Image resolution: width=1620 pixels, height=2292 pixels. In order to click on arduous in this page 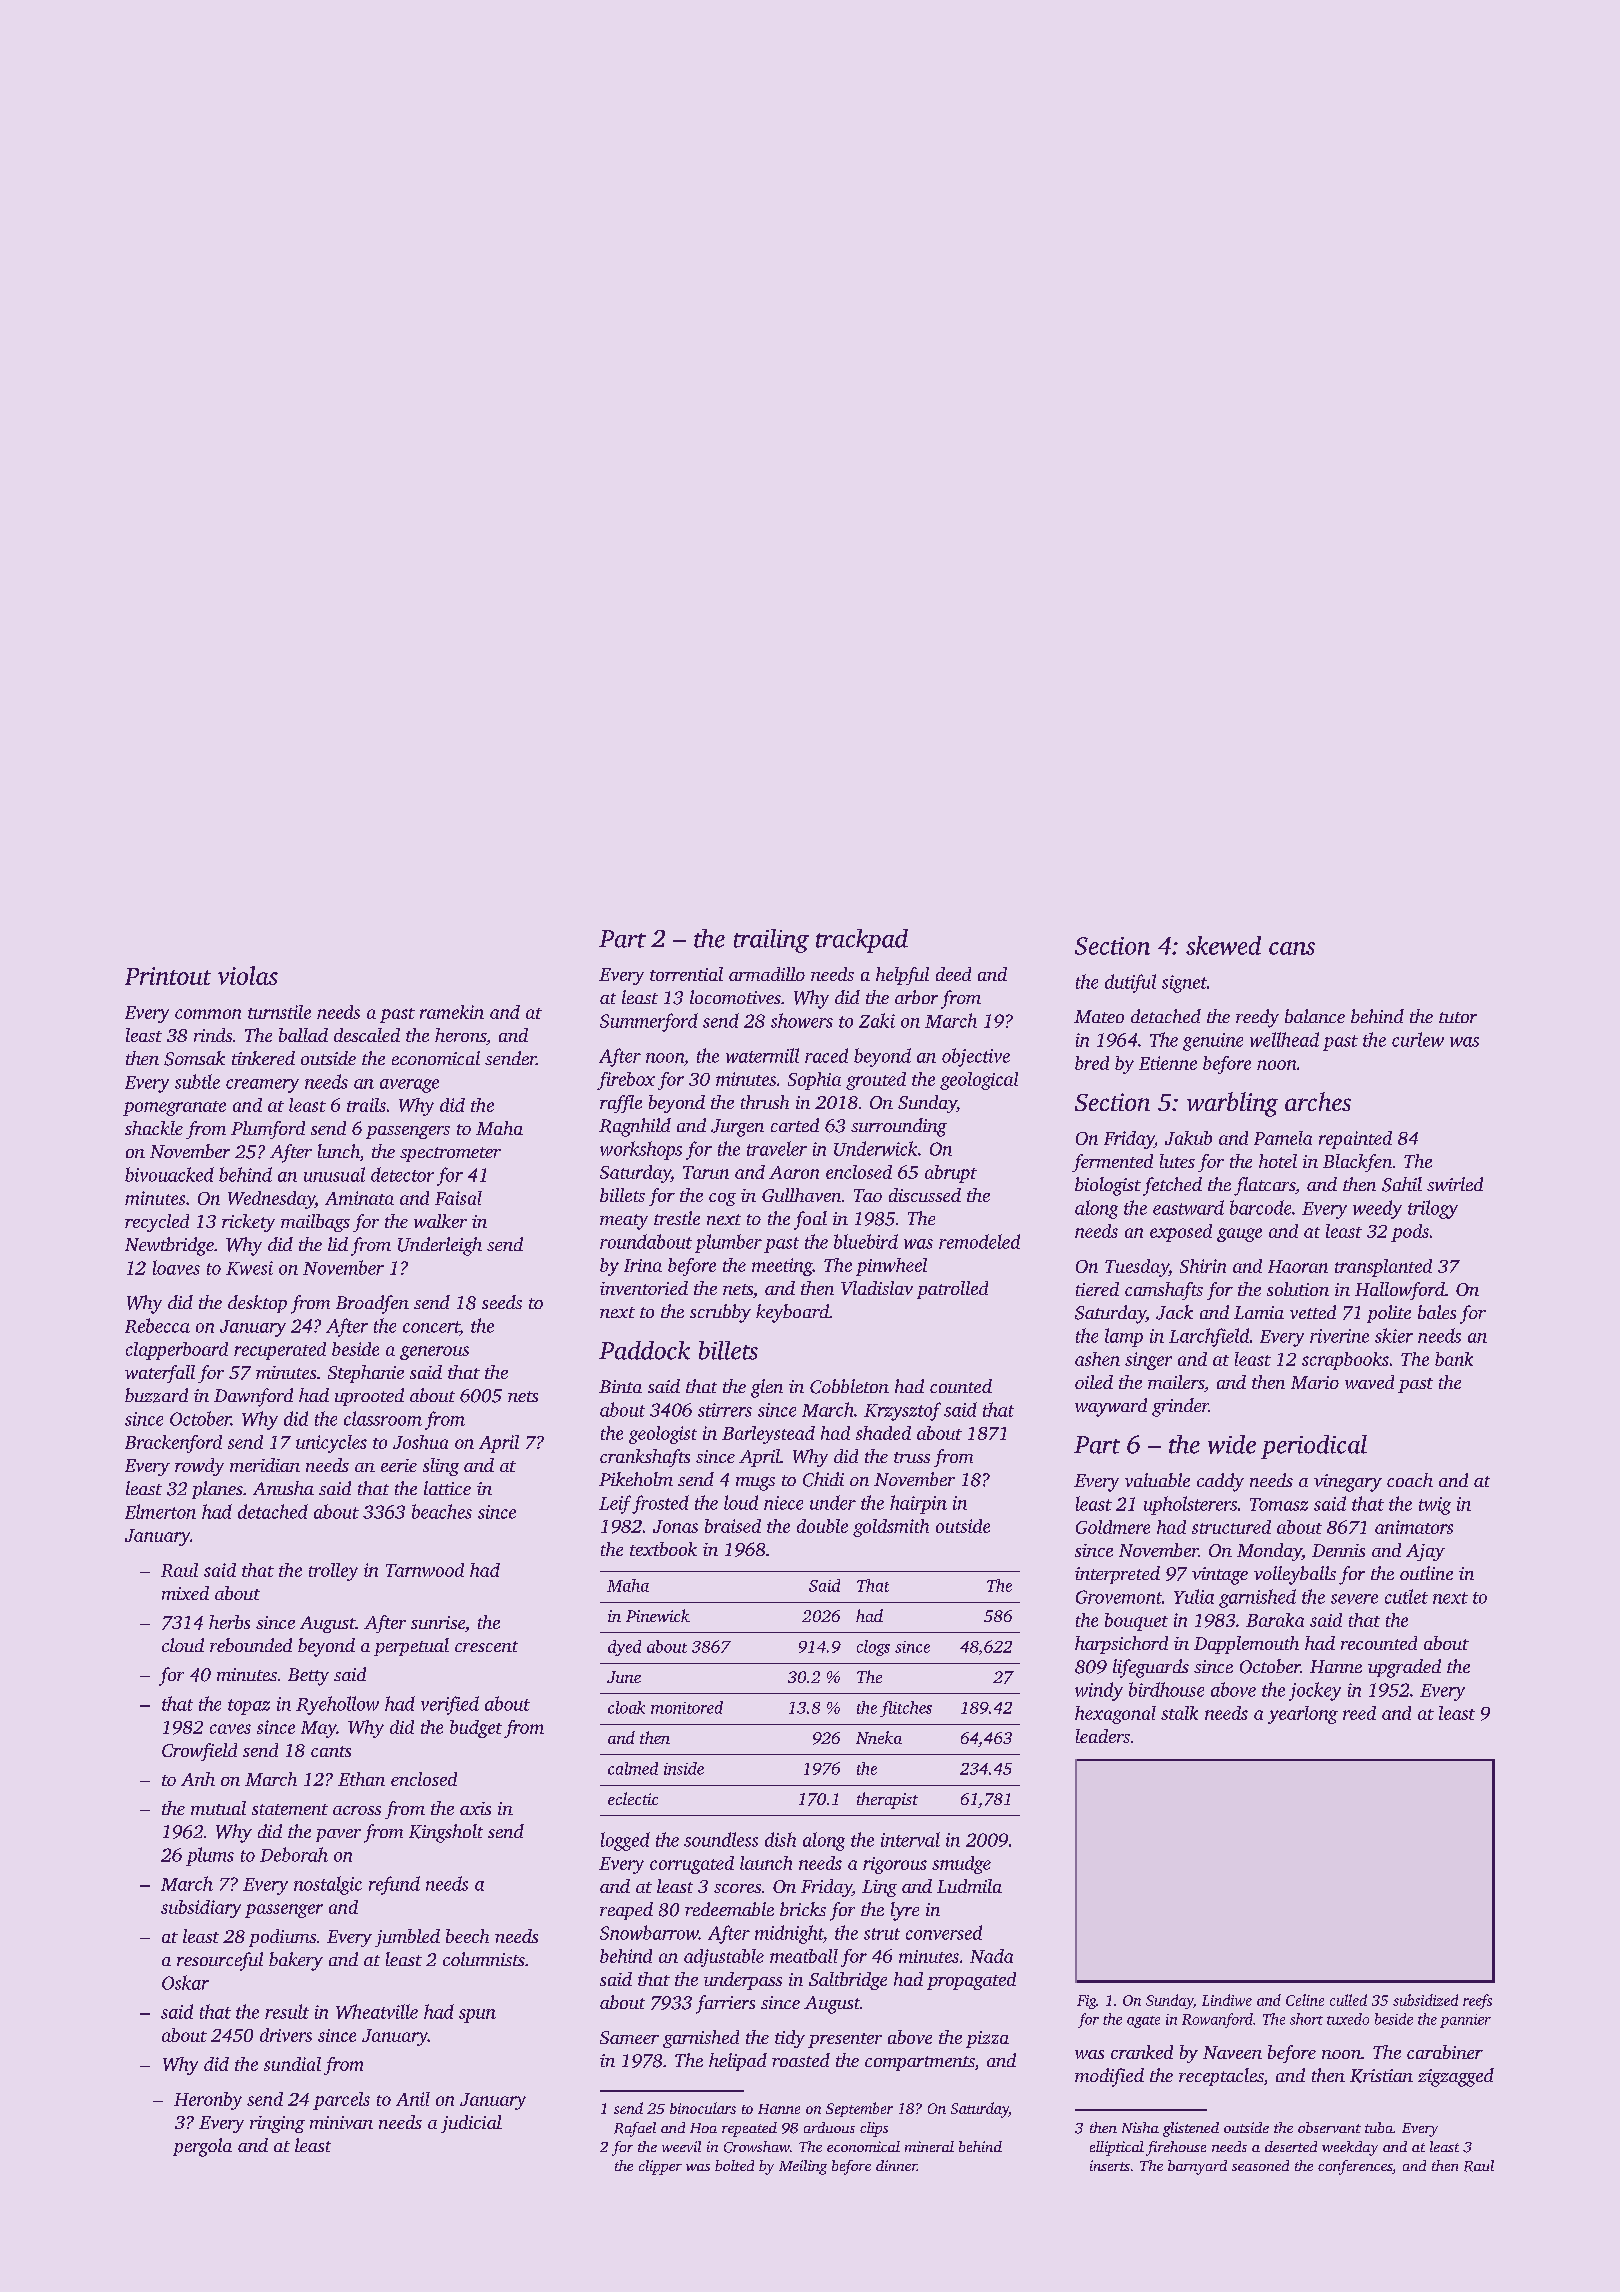, I will do `click(829, 2127)`.
